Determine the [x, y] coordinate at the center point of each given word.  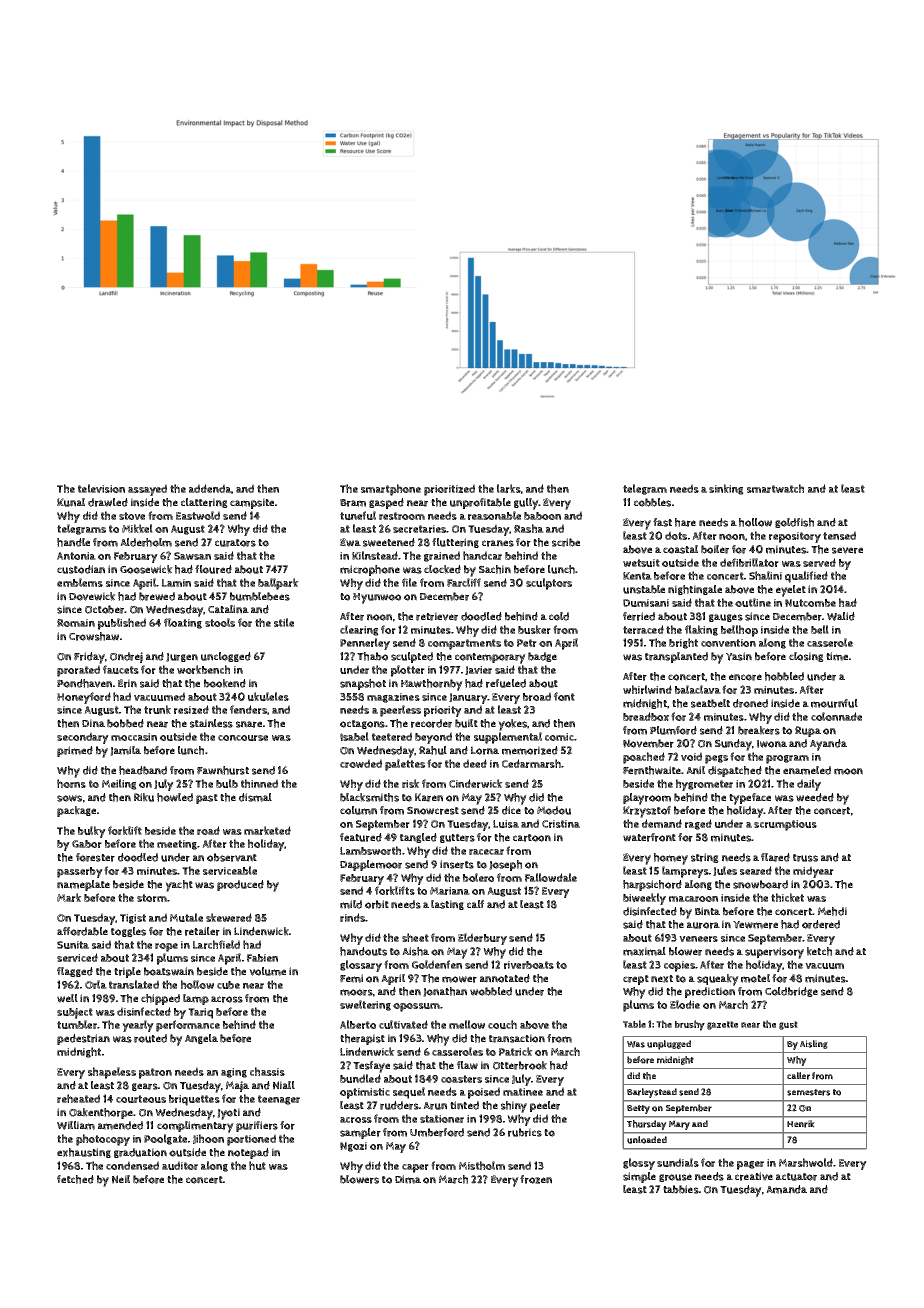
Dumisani [646, 603]
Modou [554, 810]
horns [71, 783]
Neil [121, 1179]
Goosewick [146, 569]
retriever [437, 616]
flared [775, 857]
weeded [815, 797]
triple [127, 972]
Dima [408, 1179]
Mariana [450, 891]
